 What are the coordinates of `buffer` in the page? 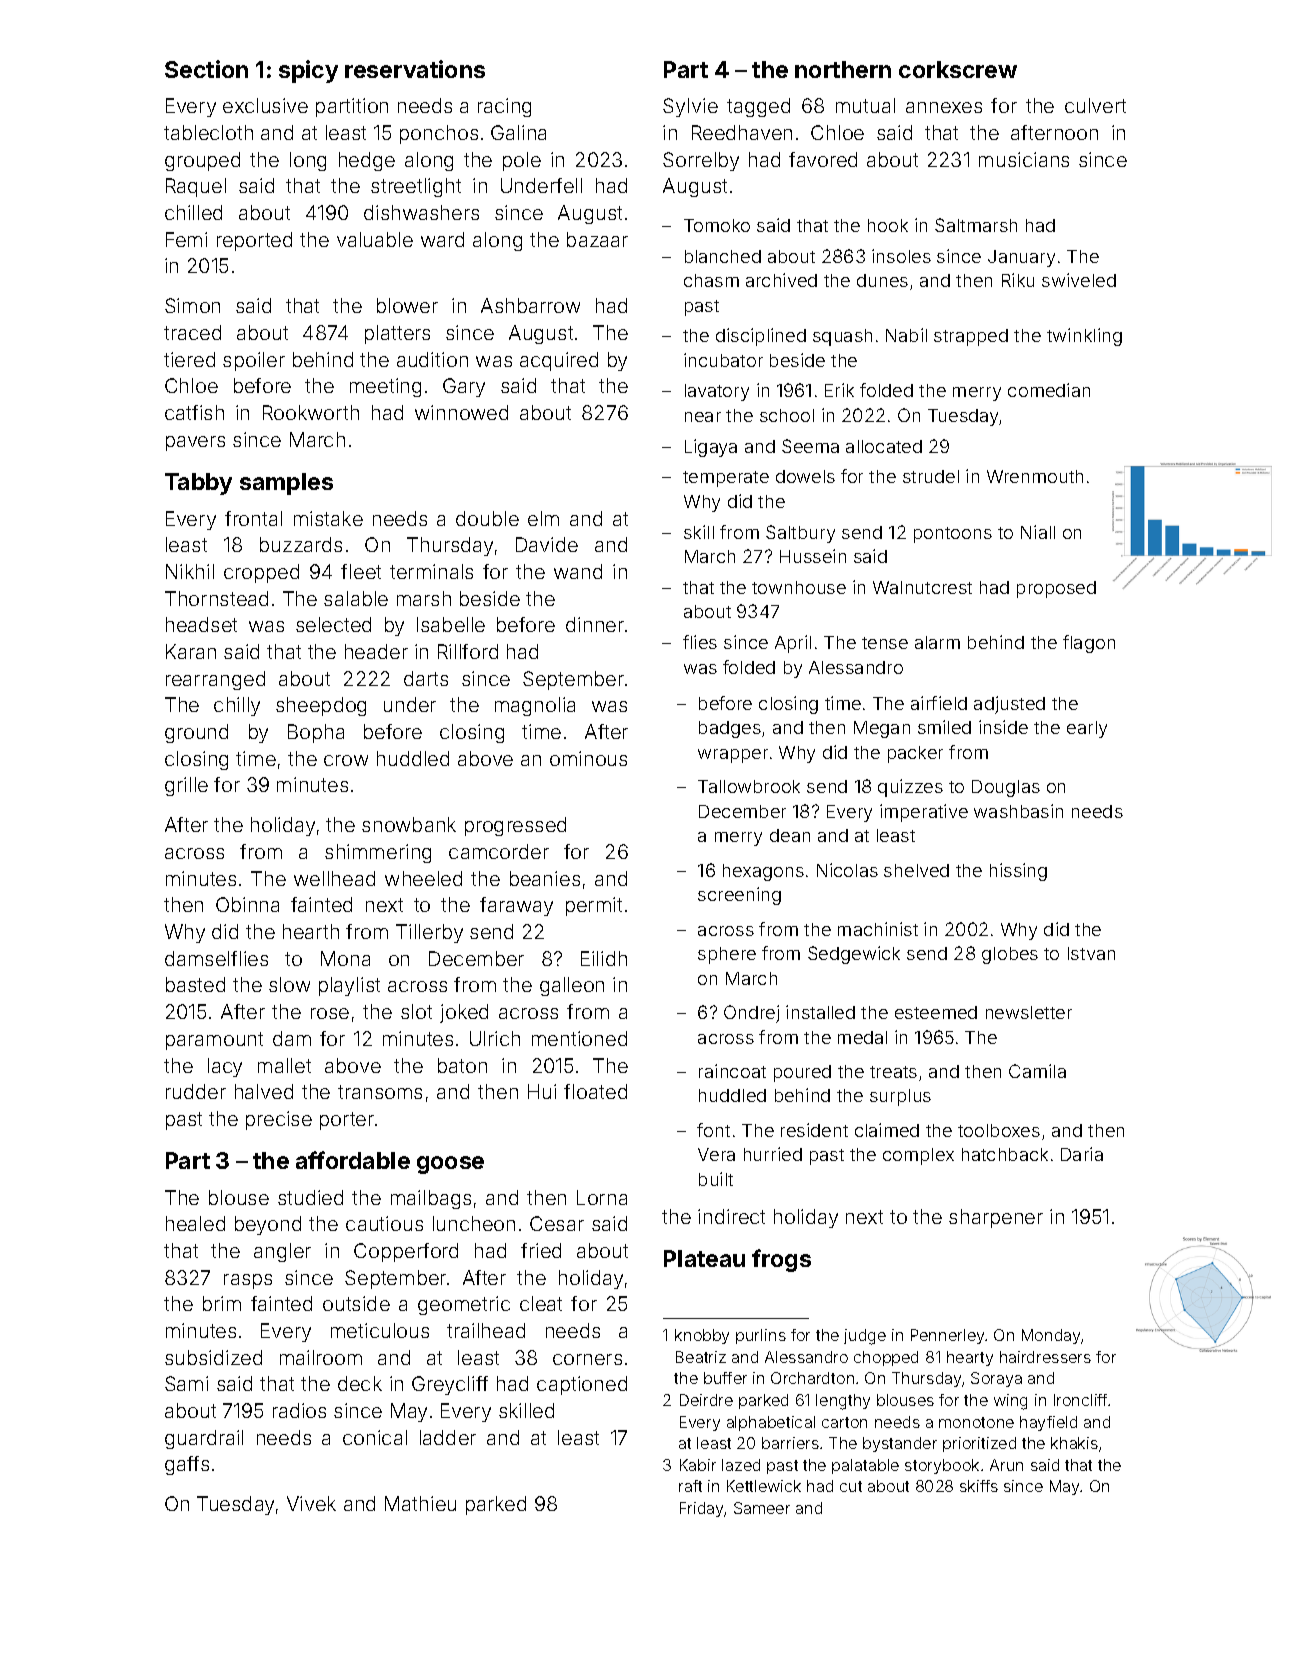 It's located at (725, 1378).
